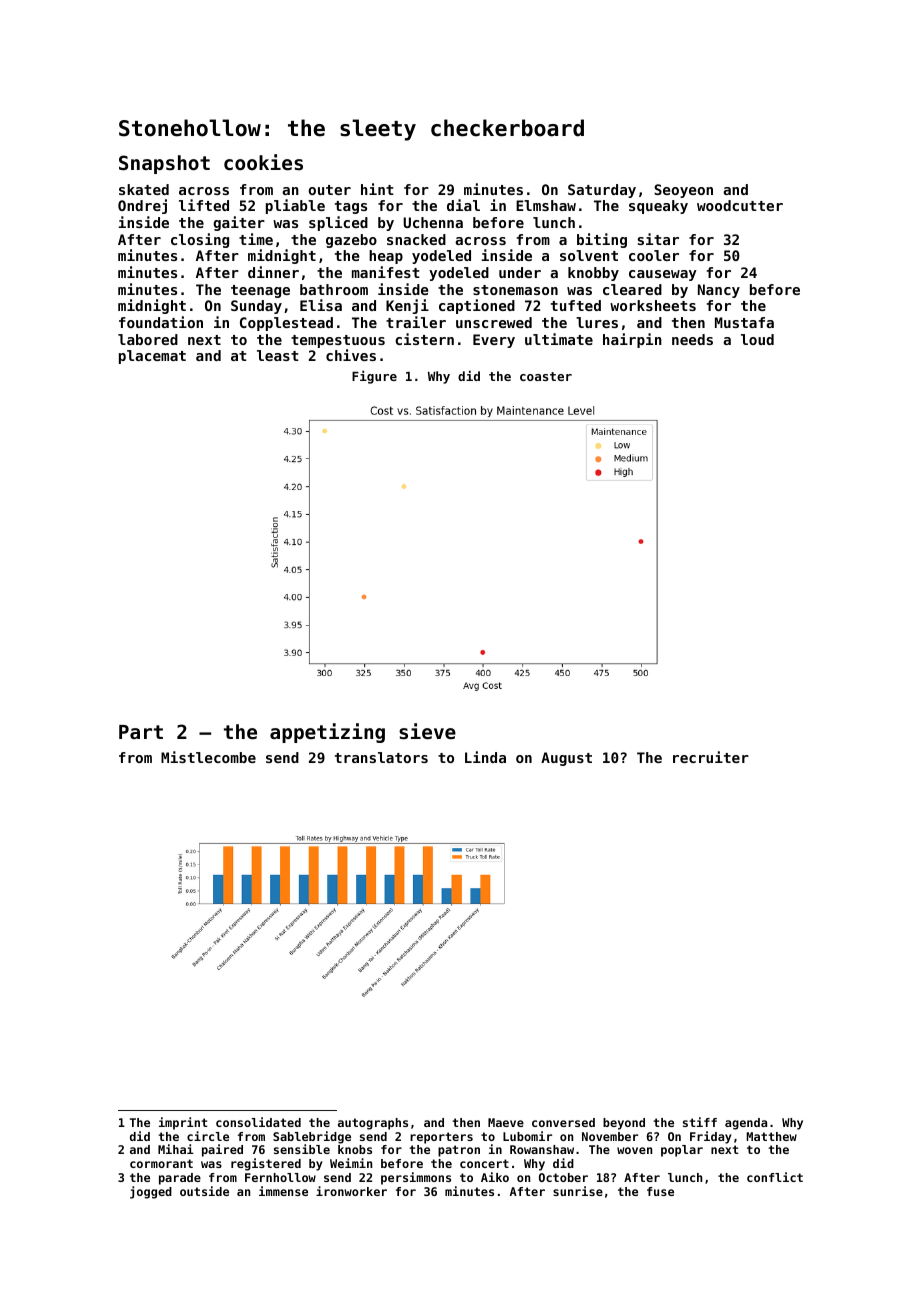 This screenshot has width=924, height=1308. What do you see at coordinates (142, 206) in the screenshot?
I see `Ondrej` at bounding box center [142, 206].
